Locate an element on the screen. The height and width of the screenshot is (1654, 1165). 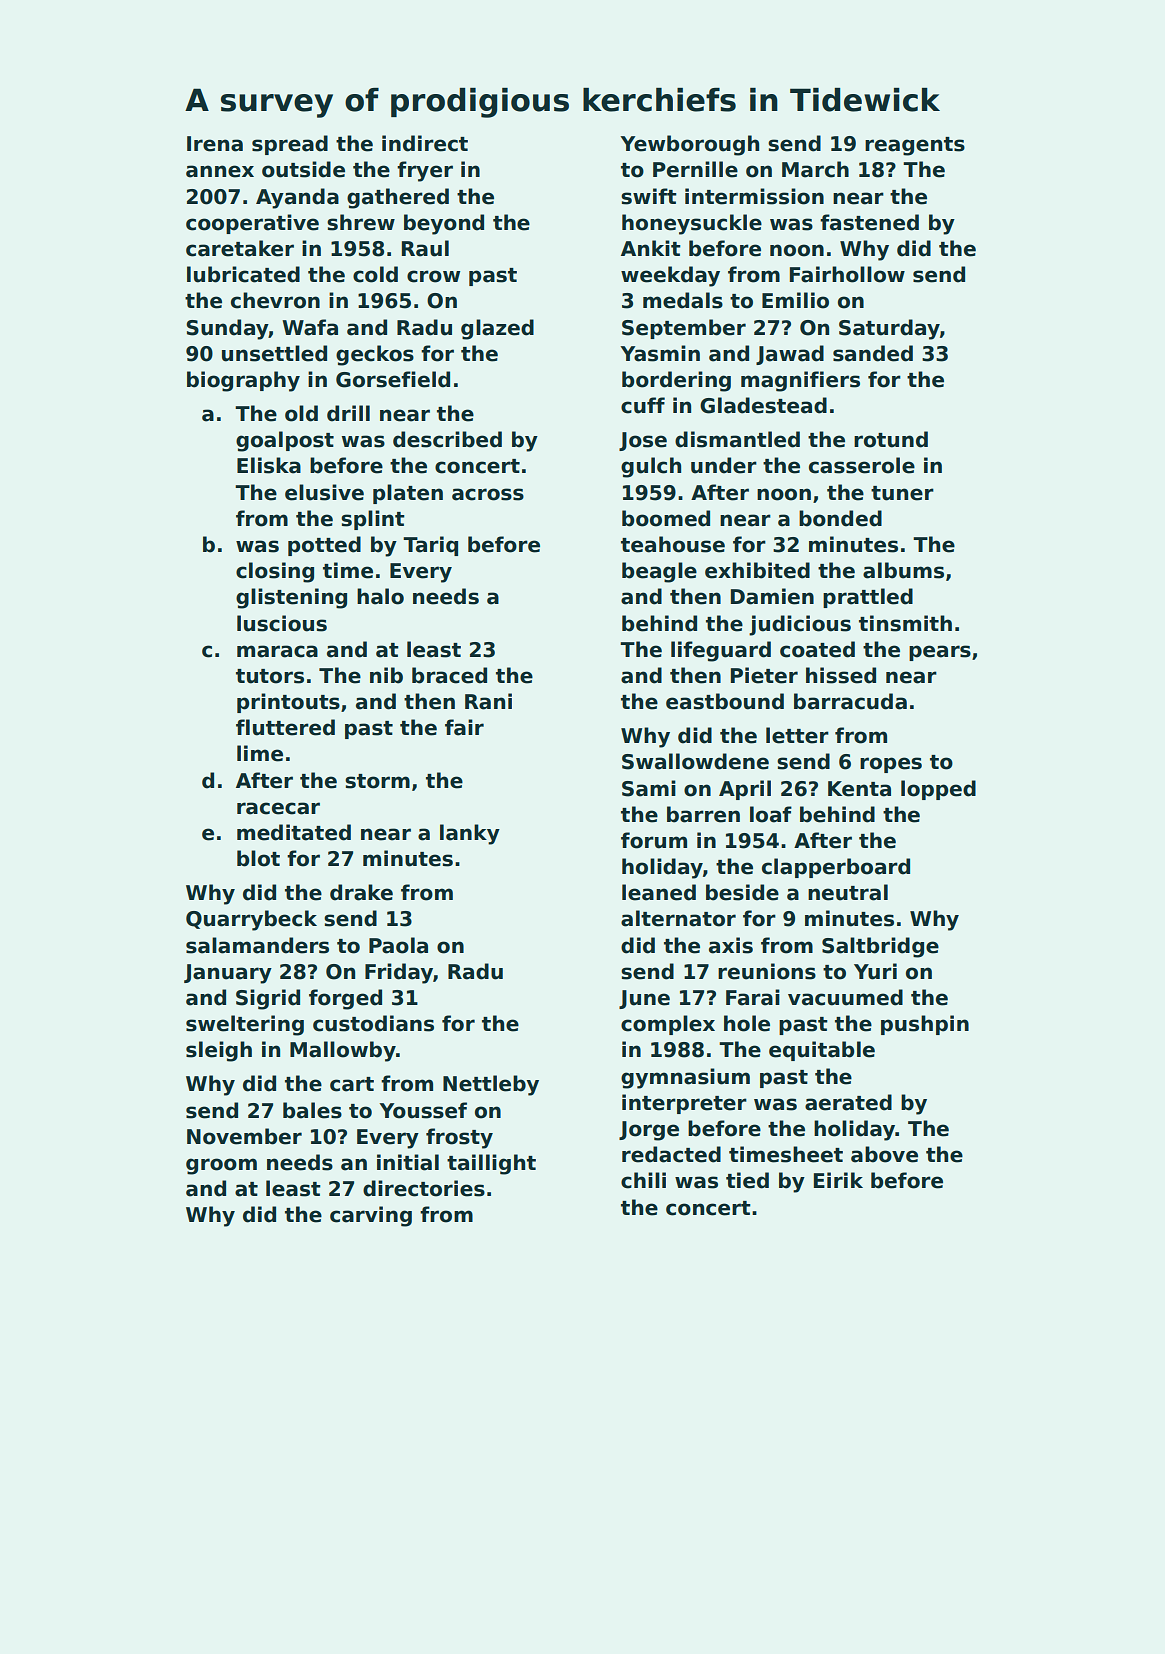
spread is located at coordinates (290, 145).
